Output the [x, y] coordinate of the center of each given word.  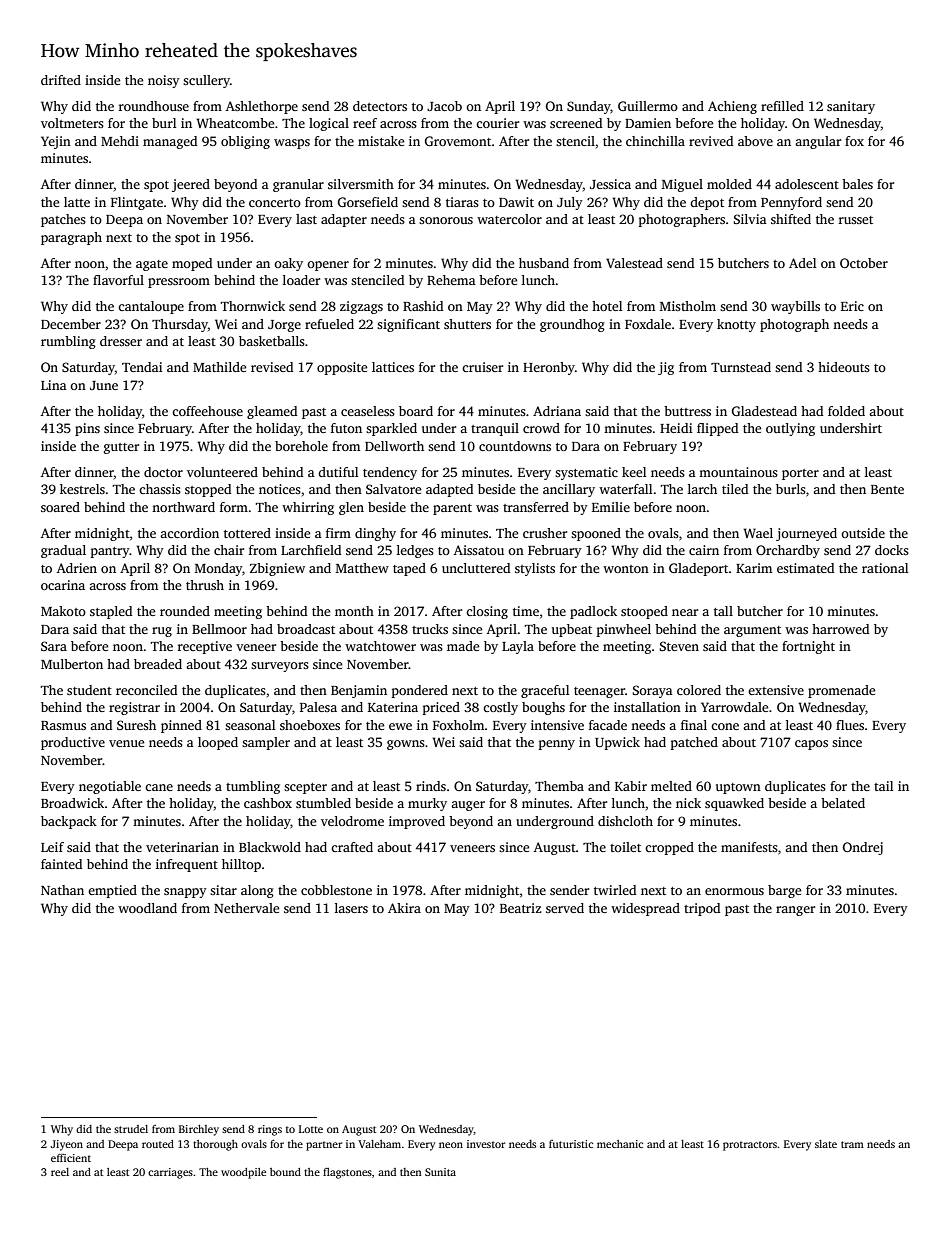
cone [725, 726]
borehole [301, 446]
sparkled [391, 429]
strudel [131, 1129]
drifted [61, 80]
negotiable [110, 787]
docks [892, 550]
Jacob [444, 106]
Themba [559, 786]
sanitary [851, 107]
